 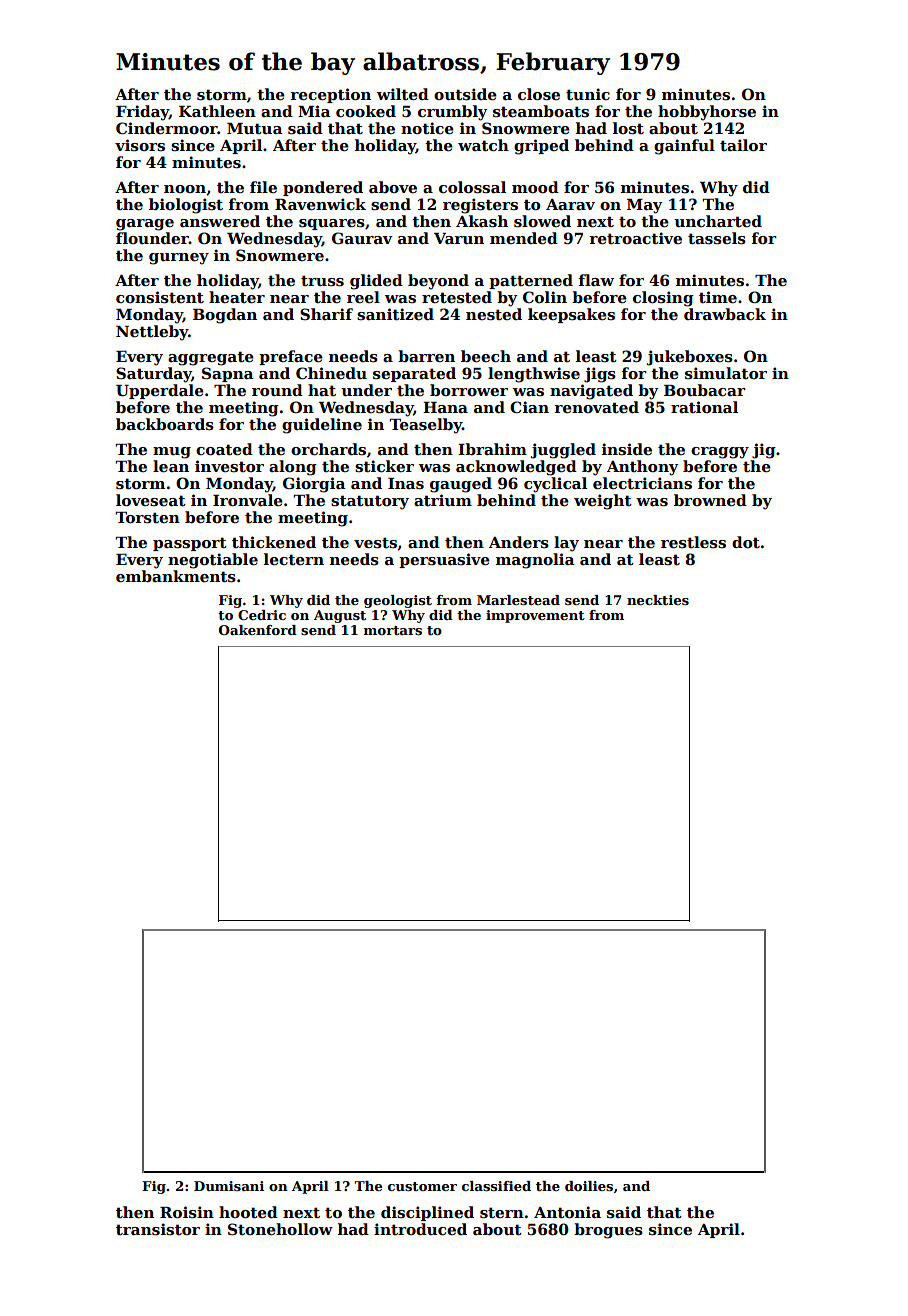 I want to click on outside, so click(x=465, y=94).
